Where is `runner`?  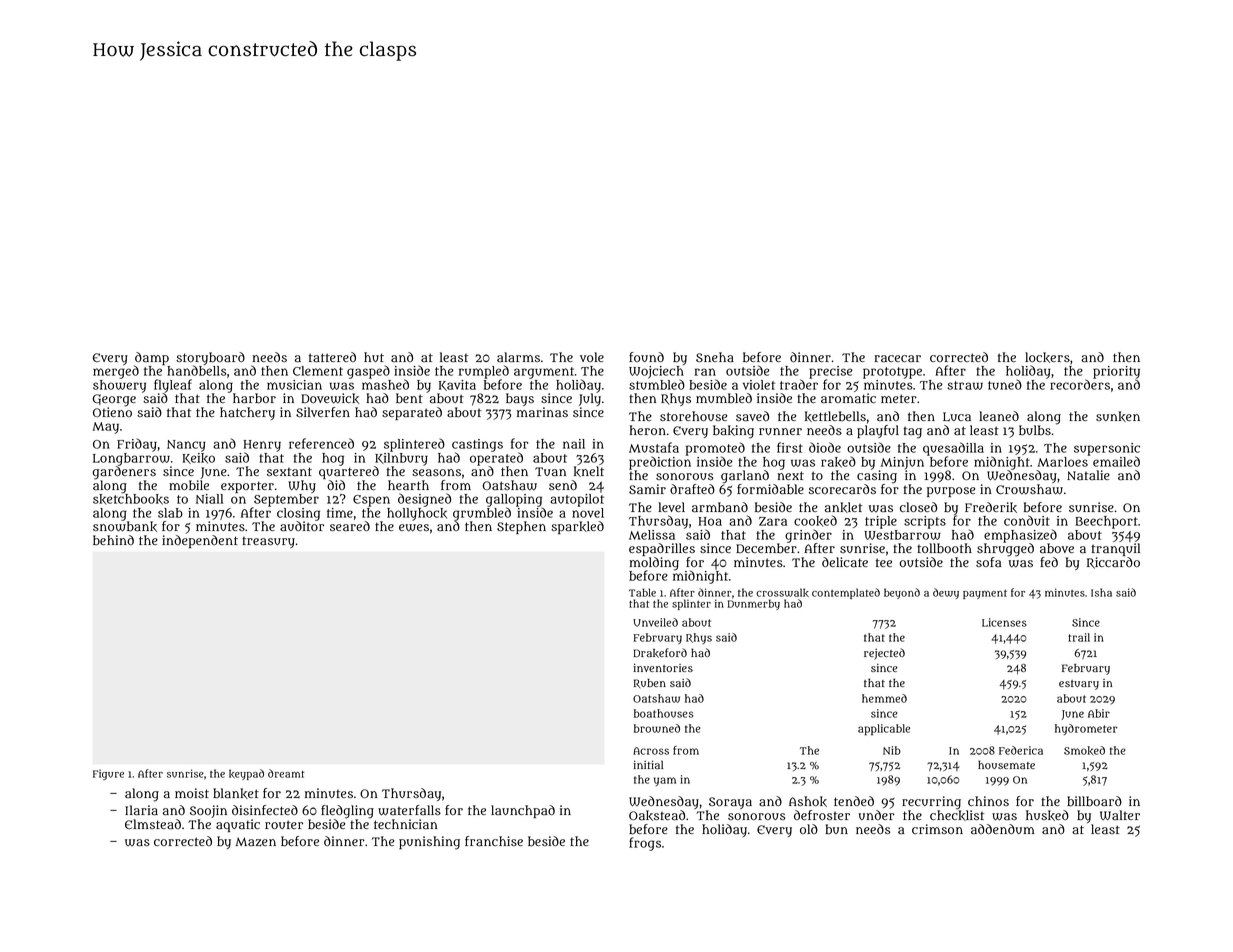
runner is located at coordinates (780, 431).
